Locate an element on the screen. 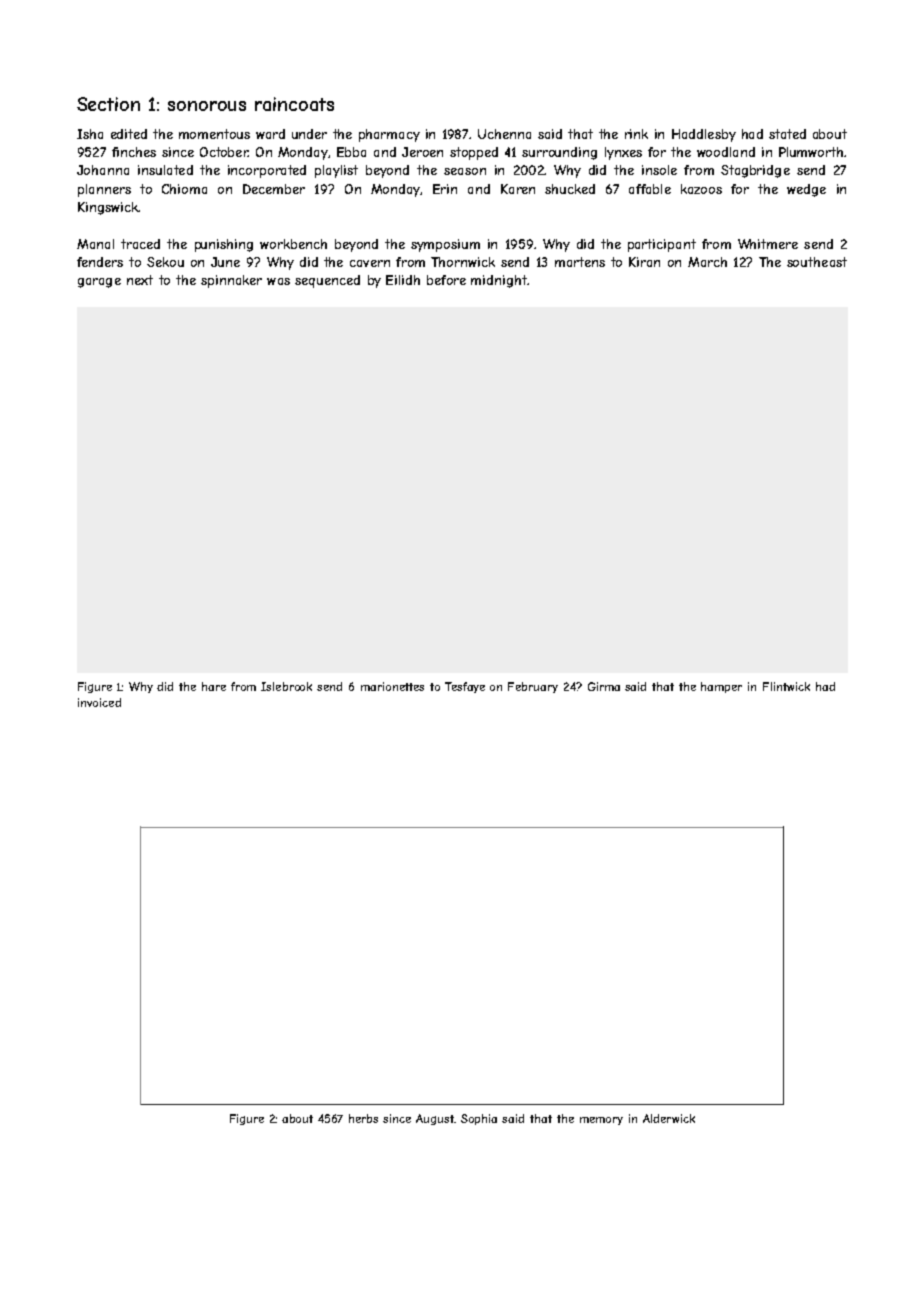 The image size is (924, 1308). February is located at coordinates (533, 687).
